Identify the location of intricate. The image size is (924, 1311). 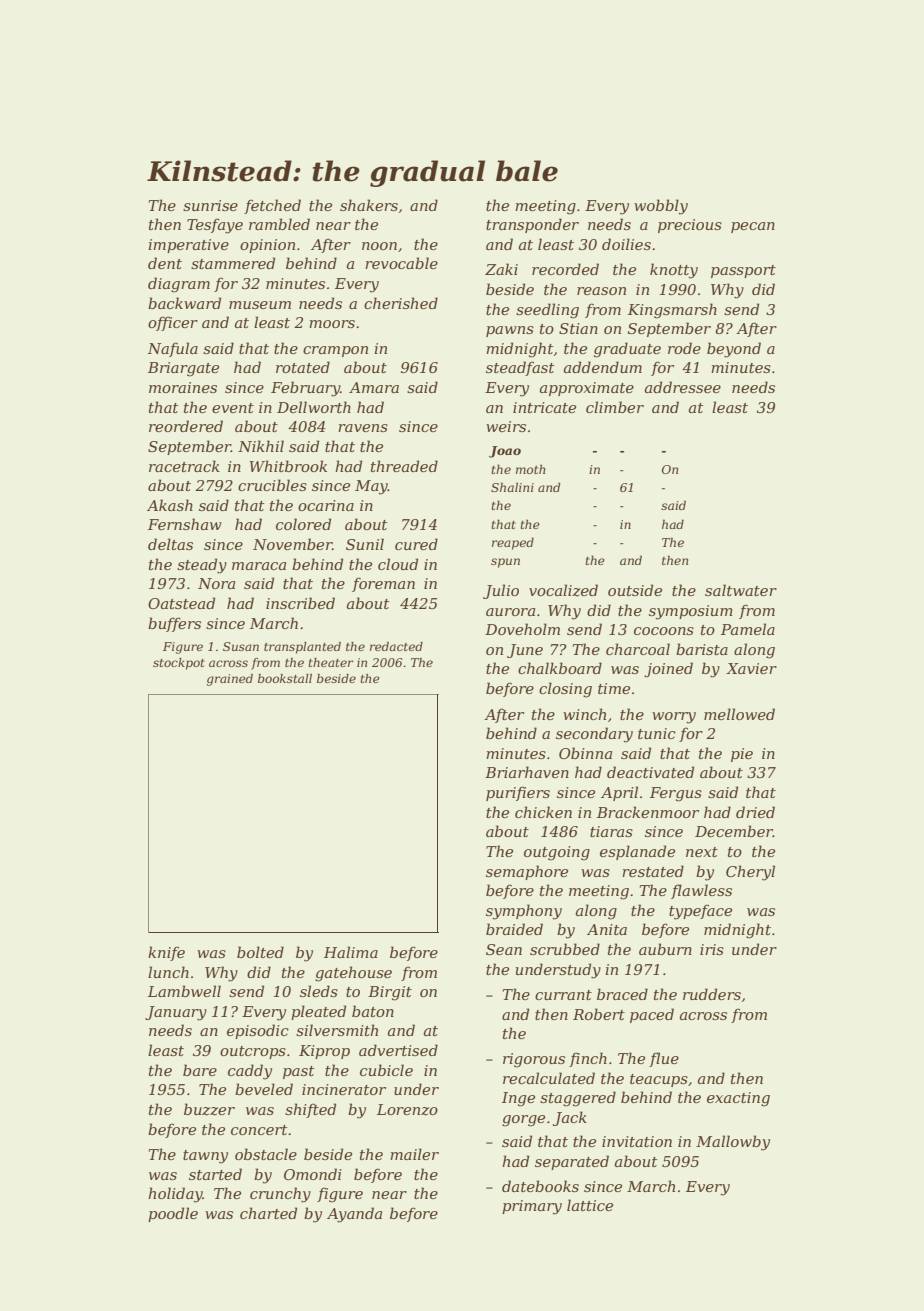
(544, 407).
